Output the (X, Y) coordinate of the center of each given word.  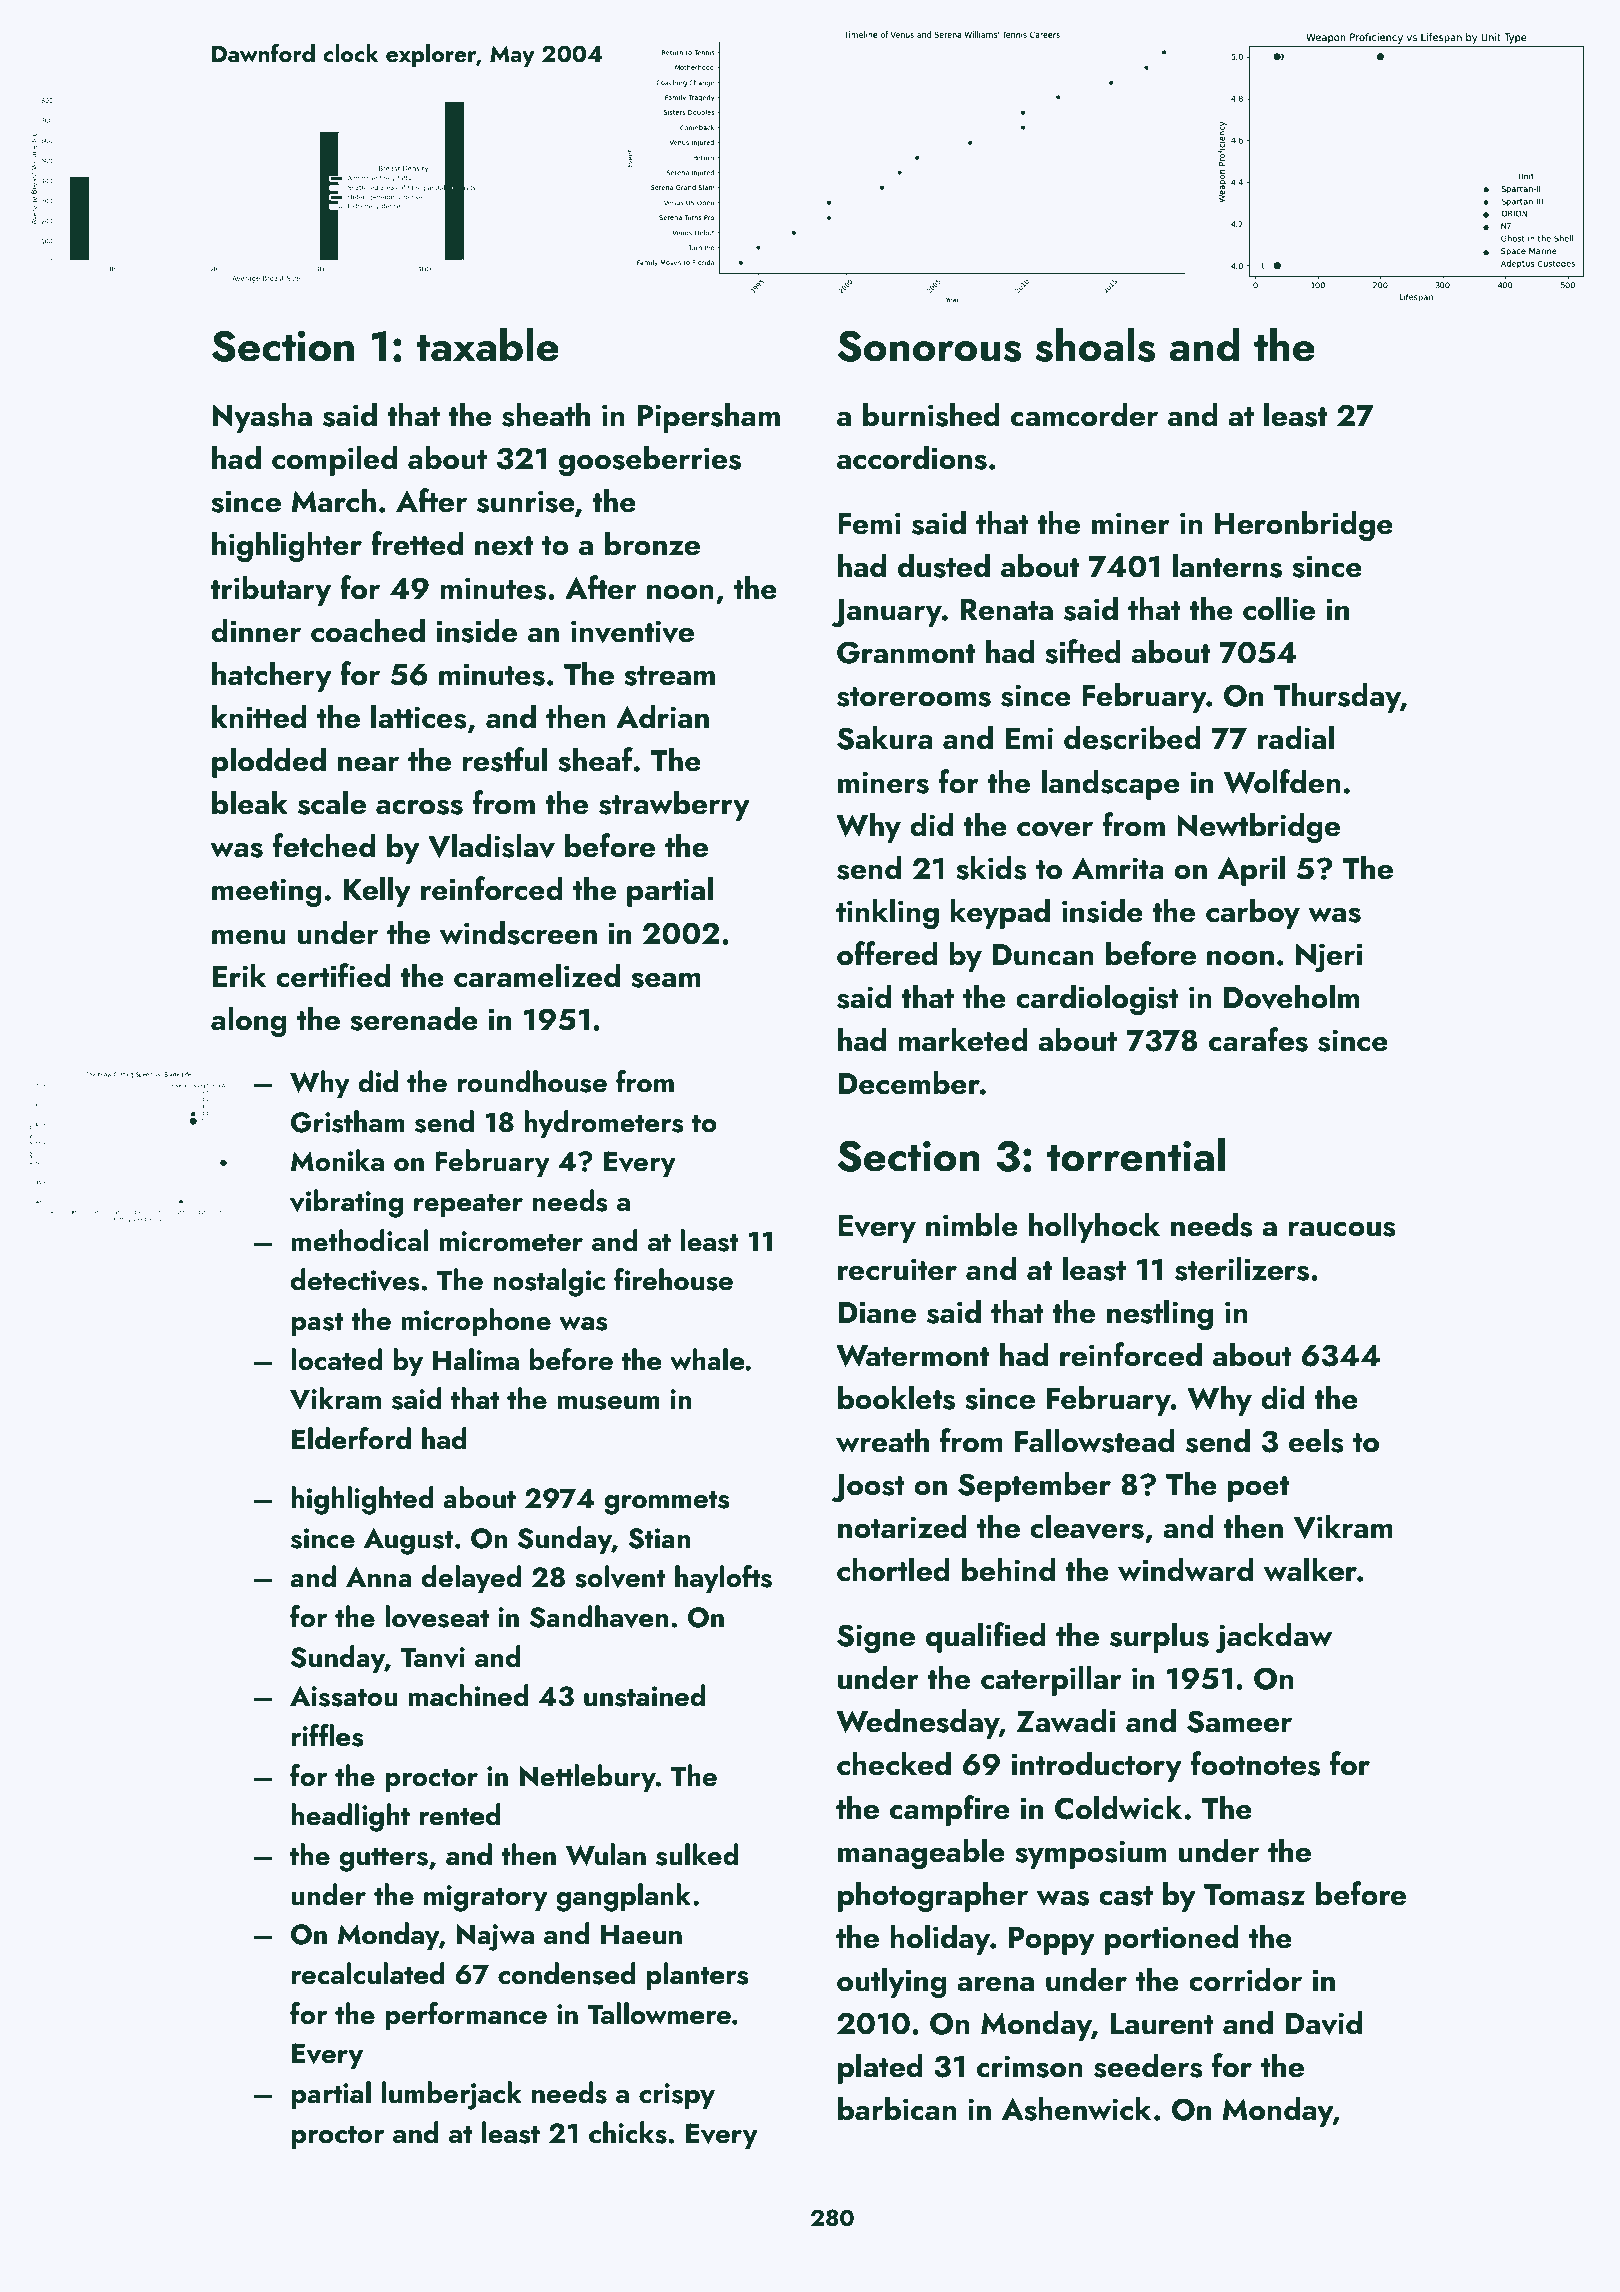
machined (468, 1695)
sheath (546, 414)
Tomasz (1254, 1895)
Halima (476, 1359)
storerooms (914, 697)
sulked (697, 1854)
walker (1310, 1569)
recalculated (368, 1973)
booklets (896, 1397)
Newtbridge (1258, 827)
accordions (912, 457)
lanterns (1227, 565)
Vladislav (491, 845)
